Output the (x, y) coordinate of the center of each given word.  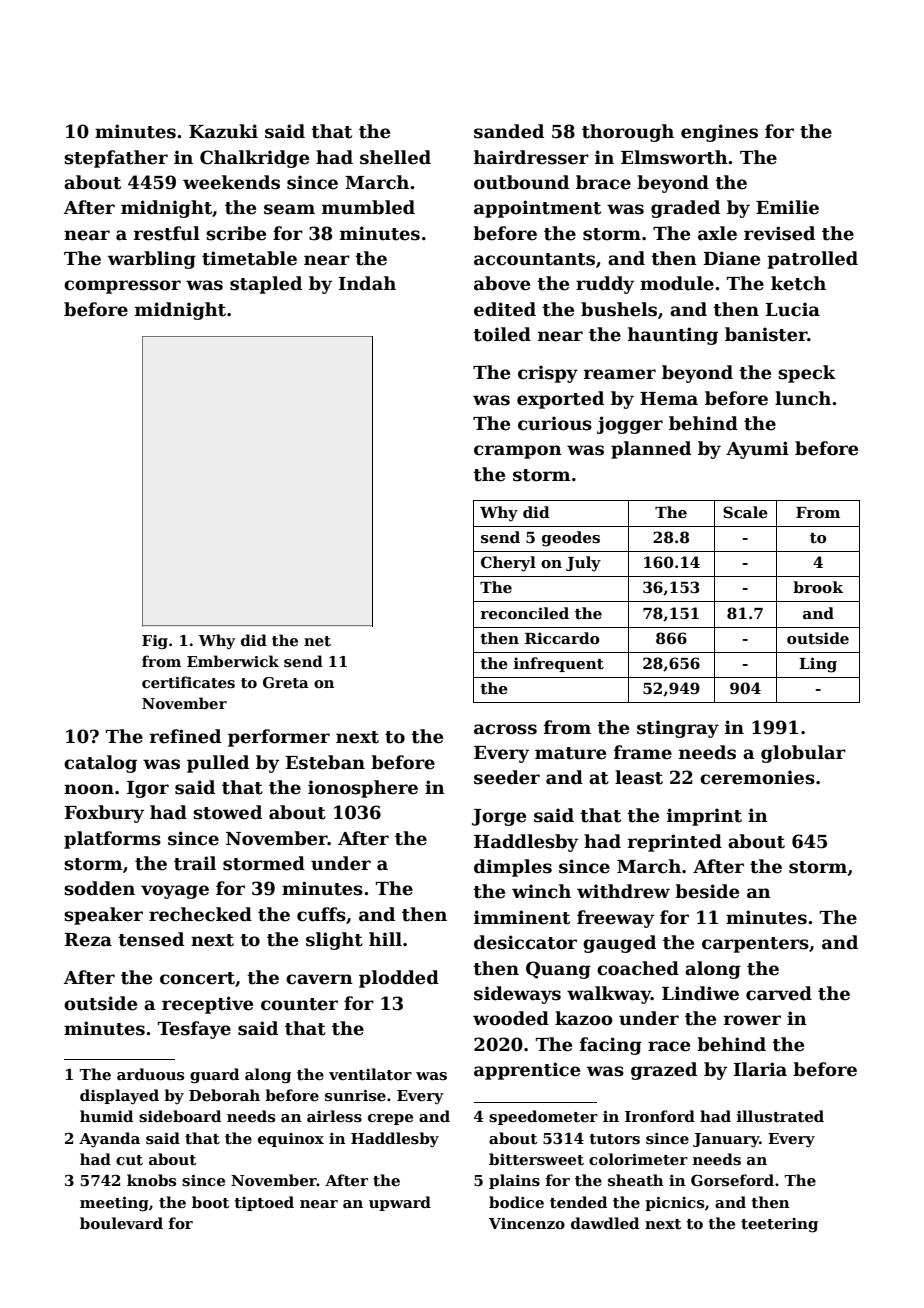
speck (807, 374)
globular (803, 754)
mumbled (368, 207)
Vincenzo (527, 1223)
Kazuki (223, 131)
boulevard (121, 1223)
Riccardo (562, 638)
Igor (148, 789)
